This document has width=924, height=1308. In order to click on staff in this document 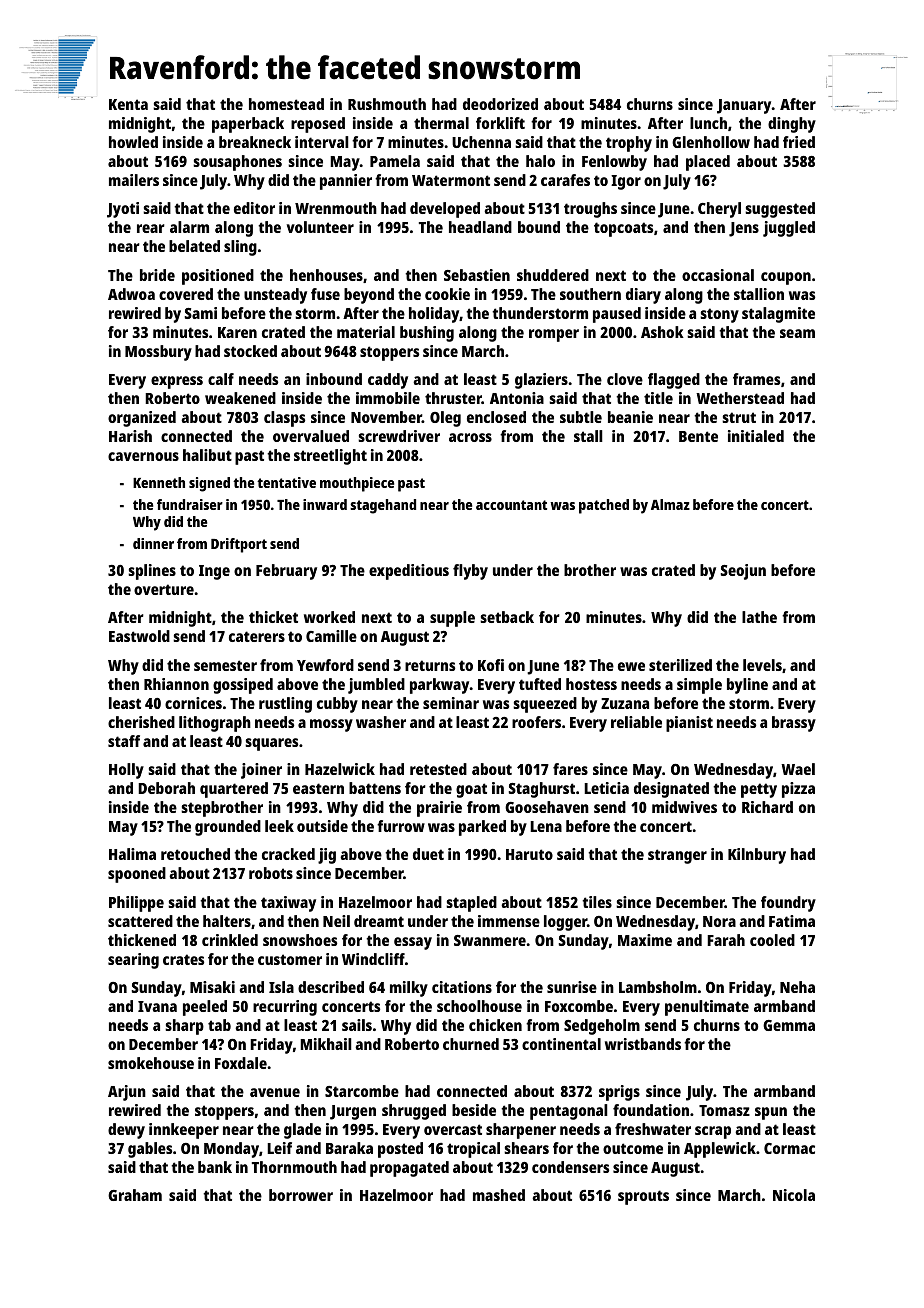, I will do `click(124, 741)`.
